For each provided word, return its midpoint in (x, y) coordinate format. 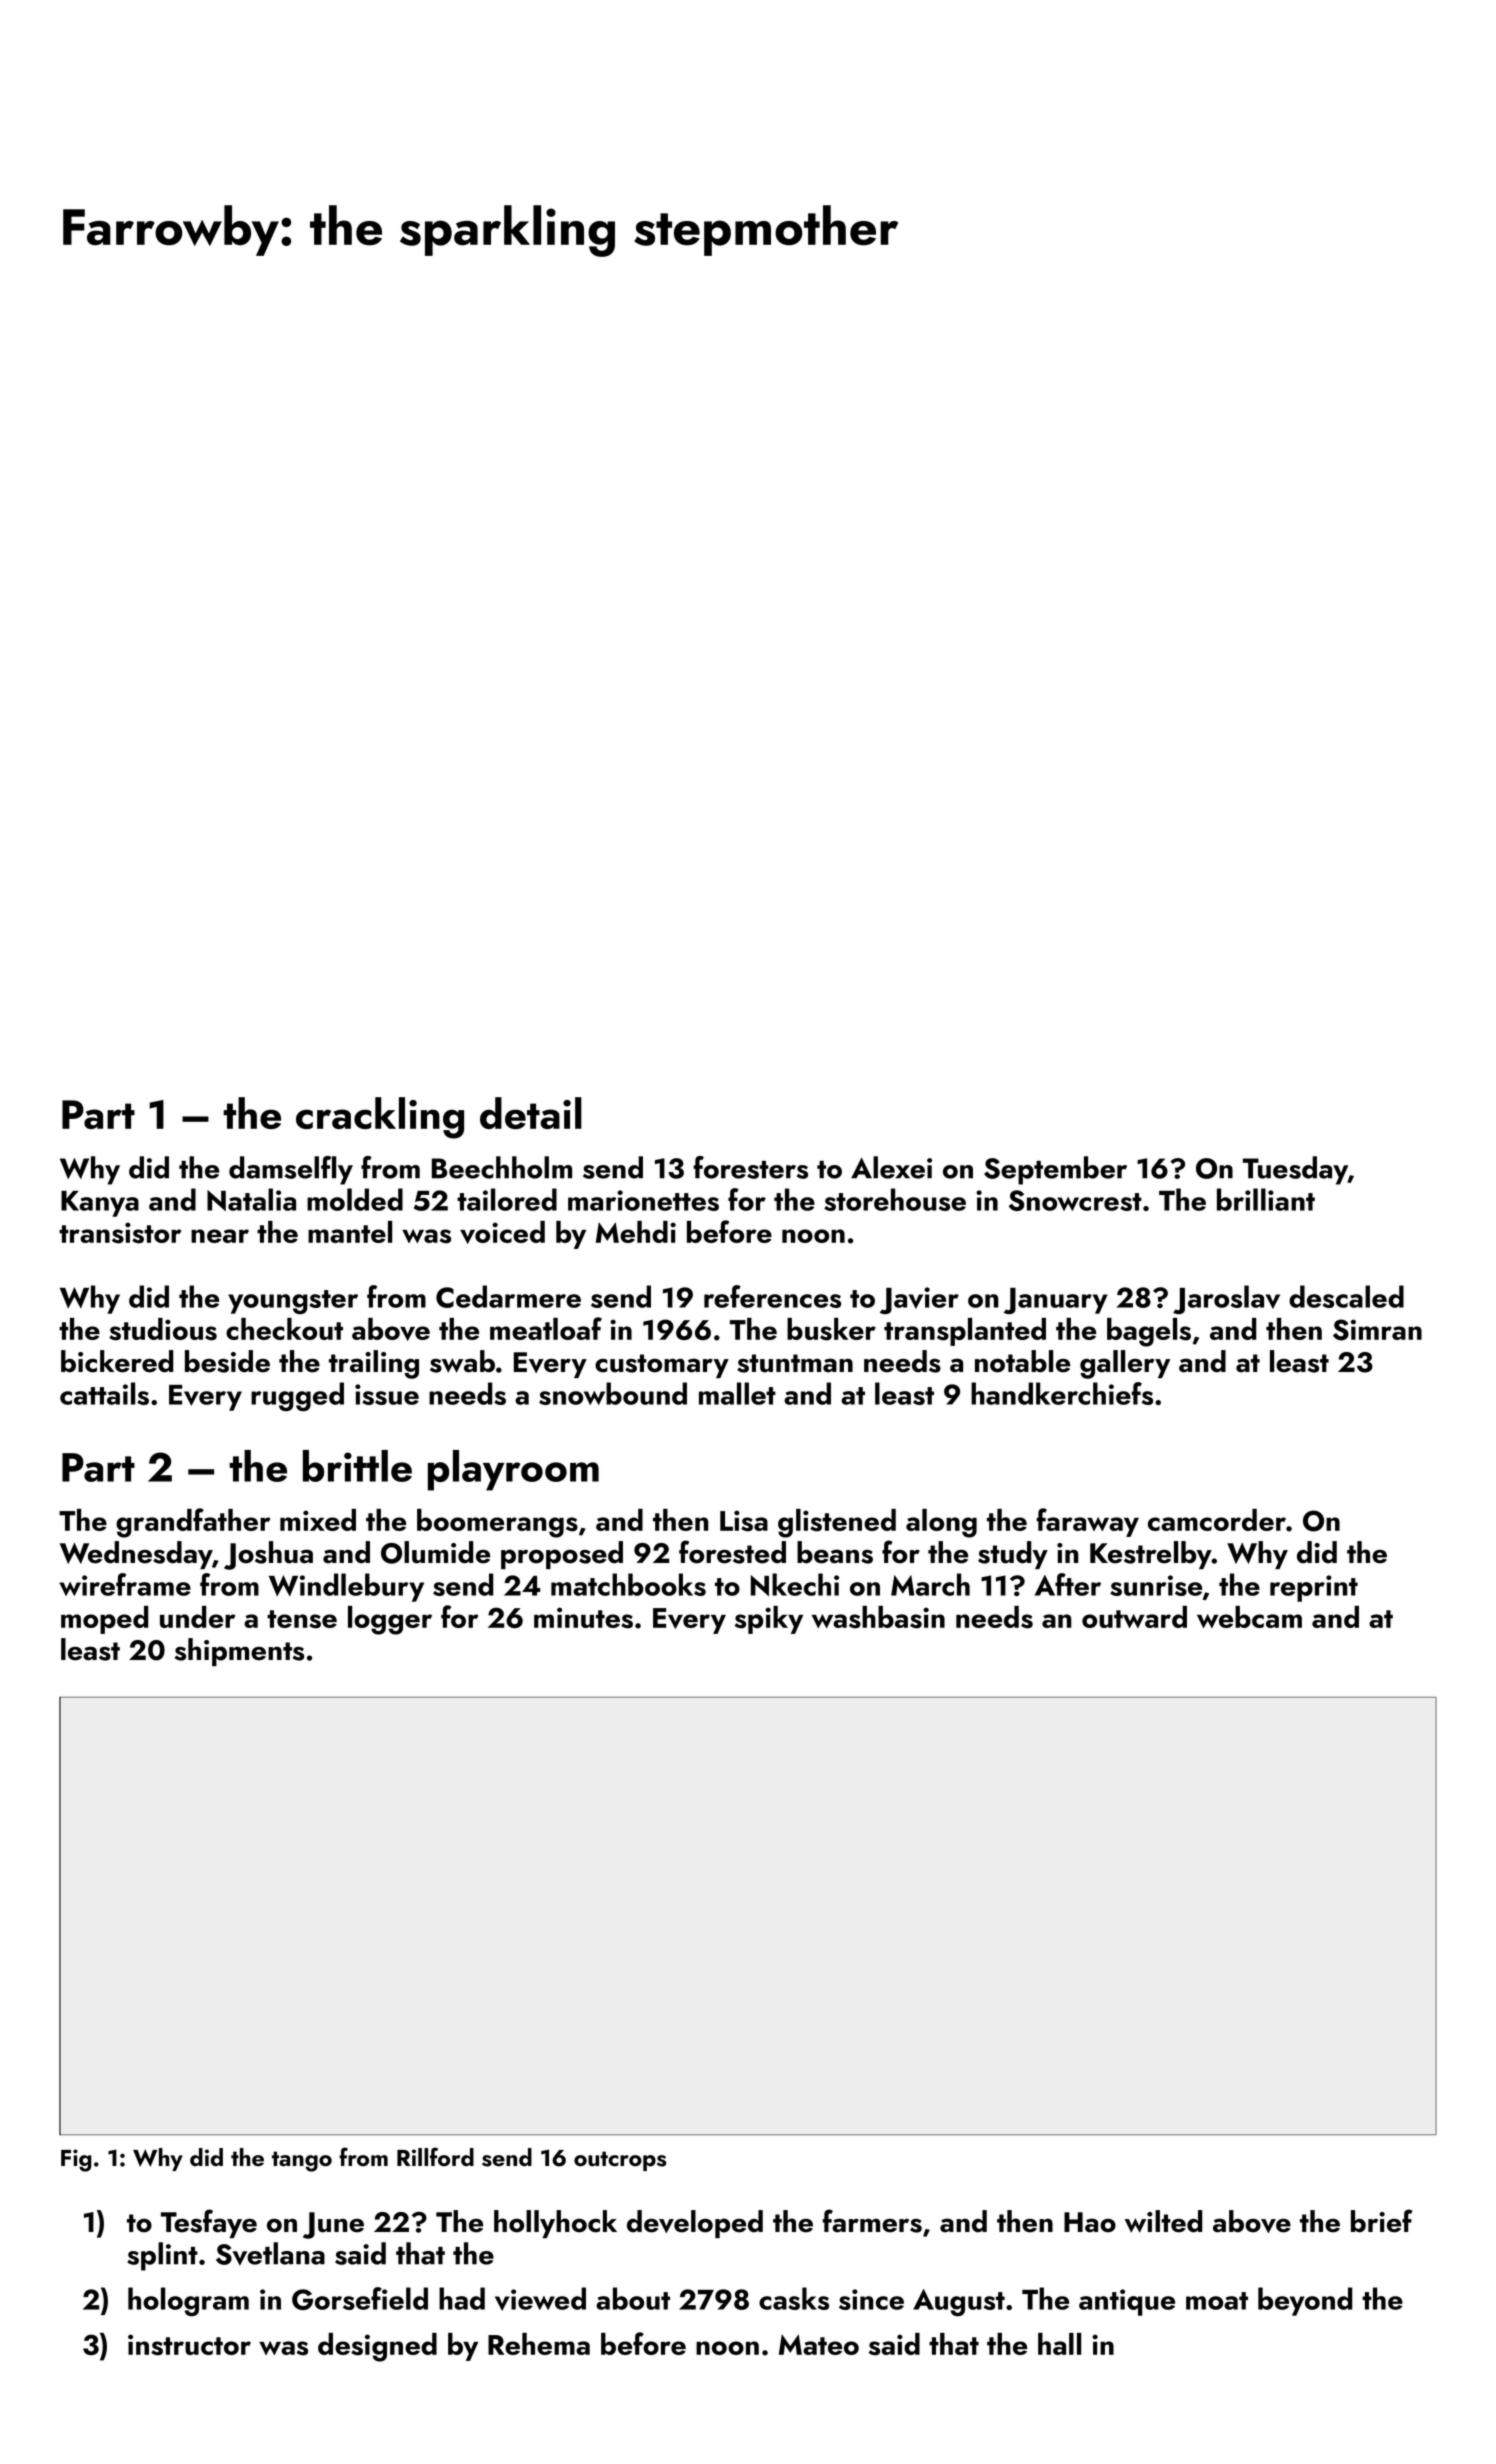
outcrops (620, 2161)
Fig (76, 2160)
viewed (540, 2299)
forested (732, 1552)
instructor (189, 2345)
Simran (1377, 1330)
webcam (1249, 1617)
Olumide (435, 1552)
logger (390, 1620)
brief (1382, 2221)
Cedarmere (508, 1296)
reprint (1314, 1588)
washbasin (878, 1617)
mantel (350, 1232)
